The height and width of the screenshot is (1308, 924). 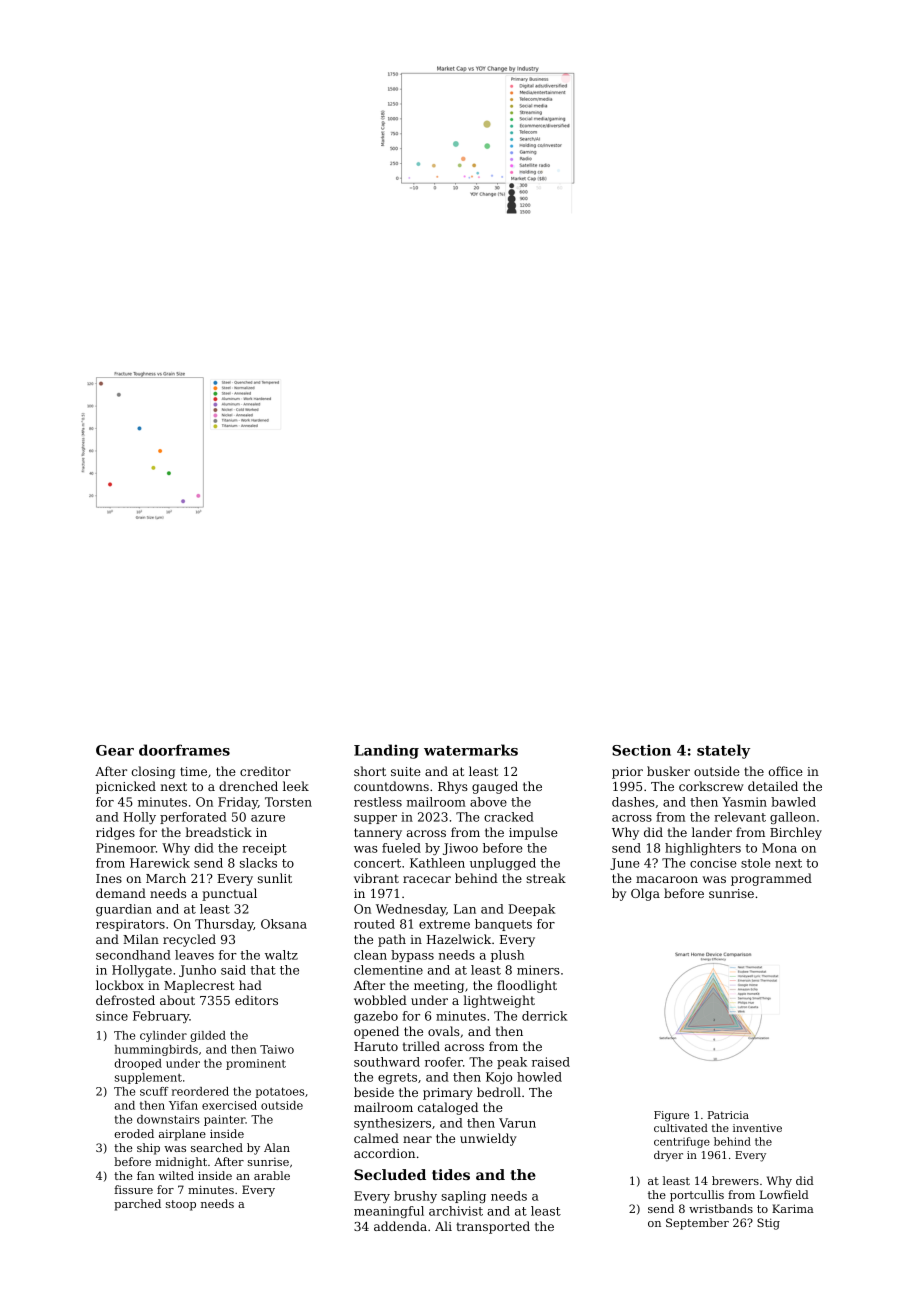 What do you see at coordinates (378, 802) in the screenshot?
I see `restless` at bounding box center [378, 802].
